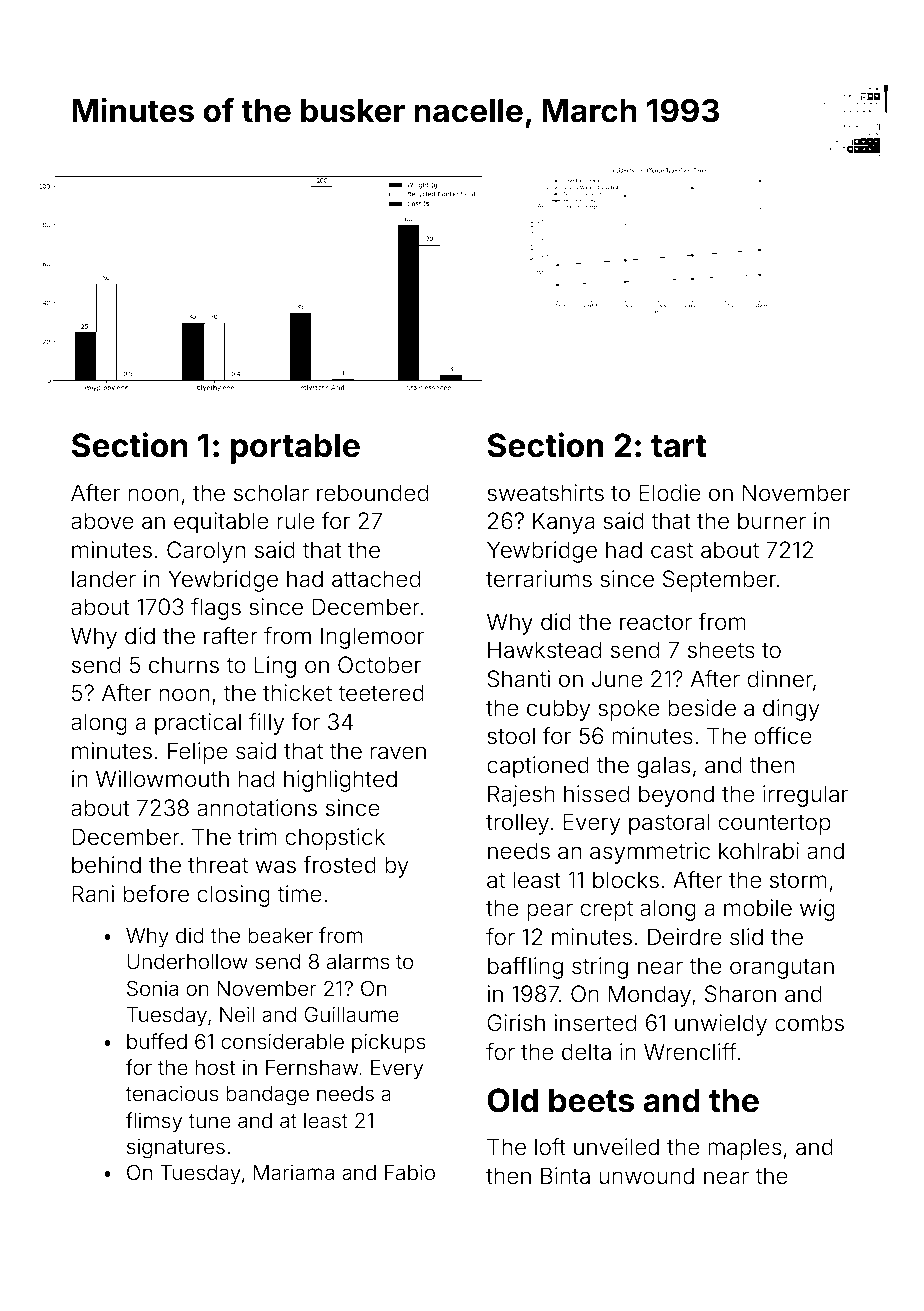 The width and height of the screenshot is (924, 1311). What do you see at coordinates (267, 1096) in the screenshot?
I see `bandage` at bounding box center [267, 1096].
